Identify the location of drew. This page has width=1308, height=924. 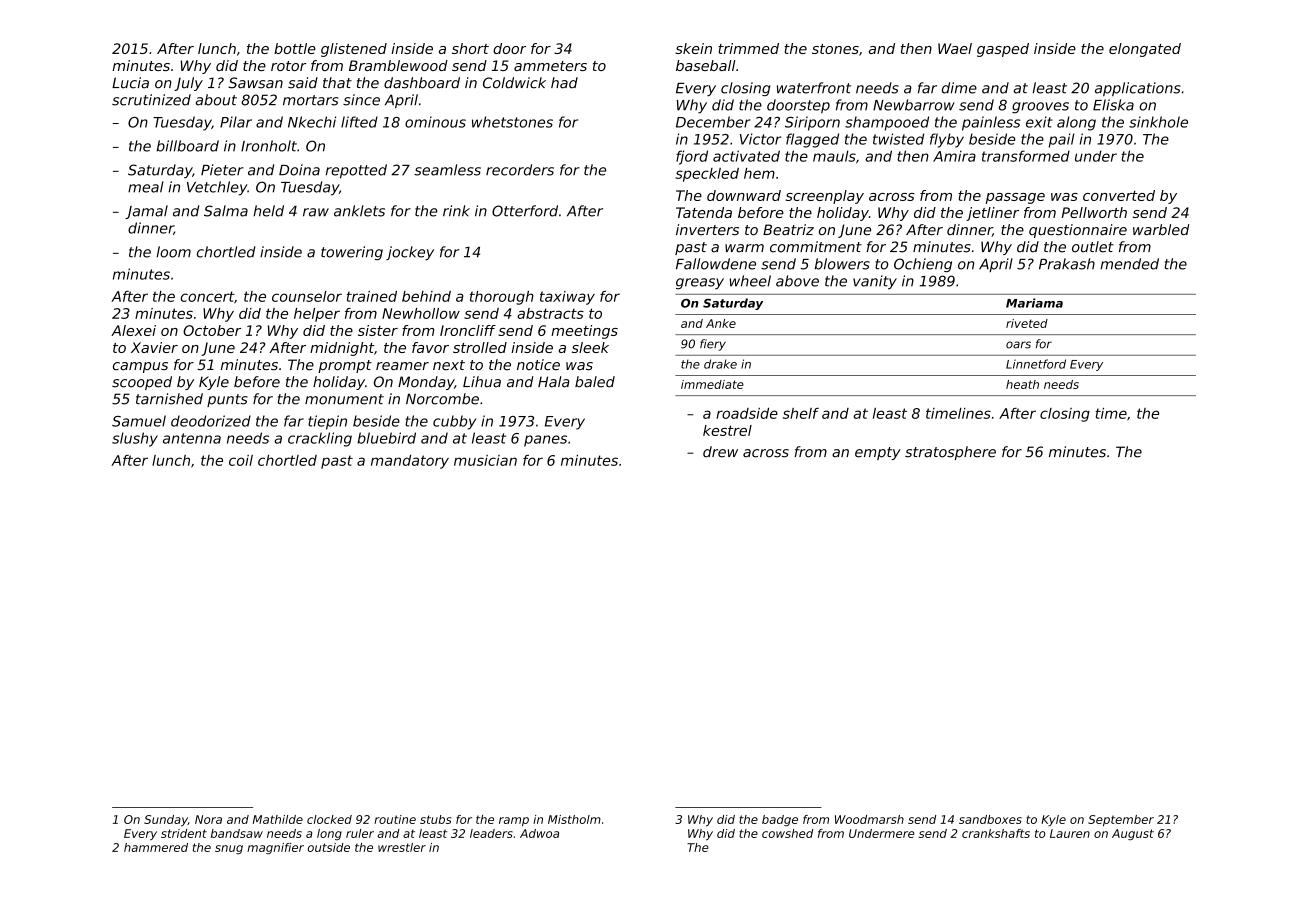
(720, 452).
